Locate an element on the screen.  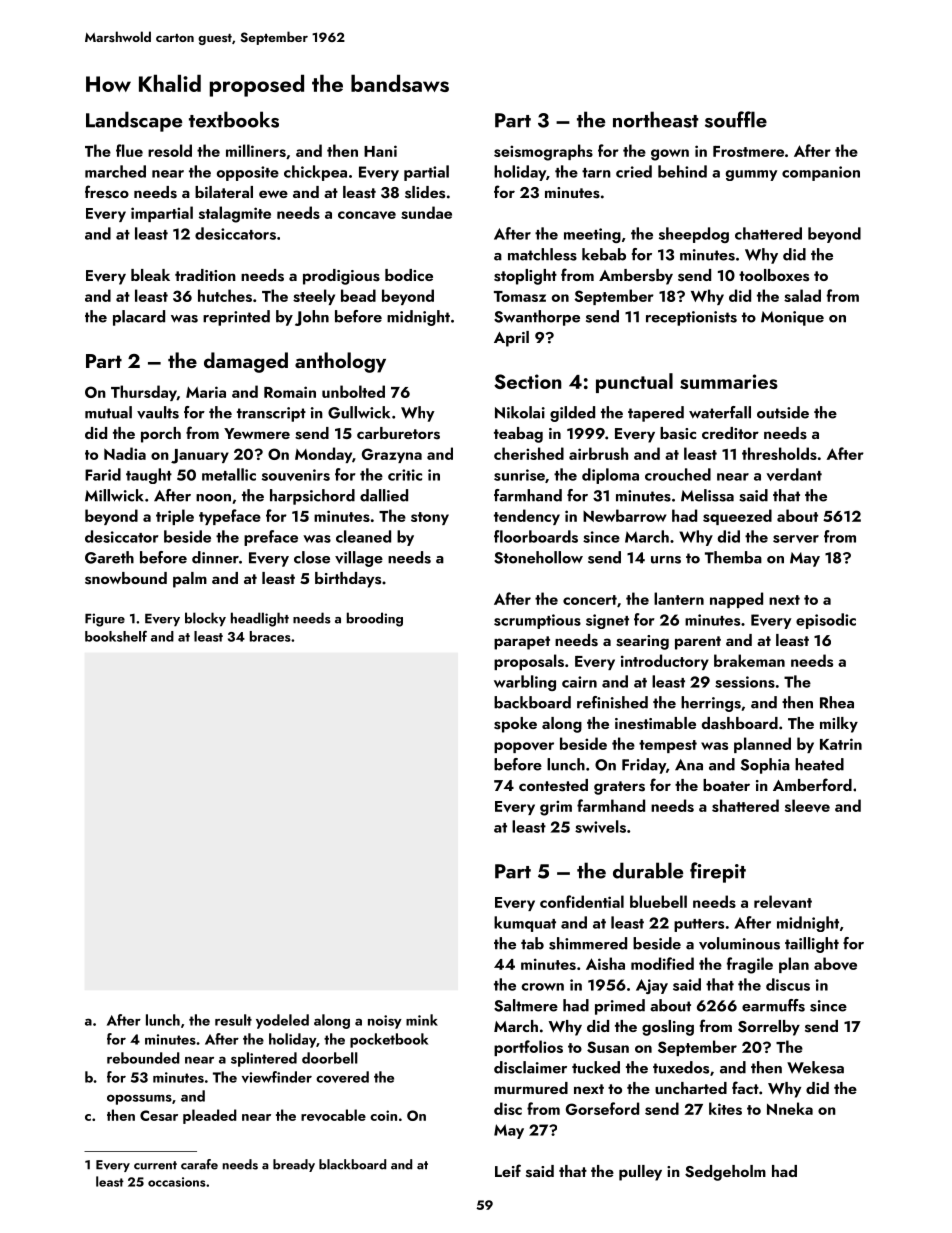
souffle is located at coordinates (736, 119).
